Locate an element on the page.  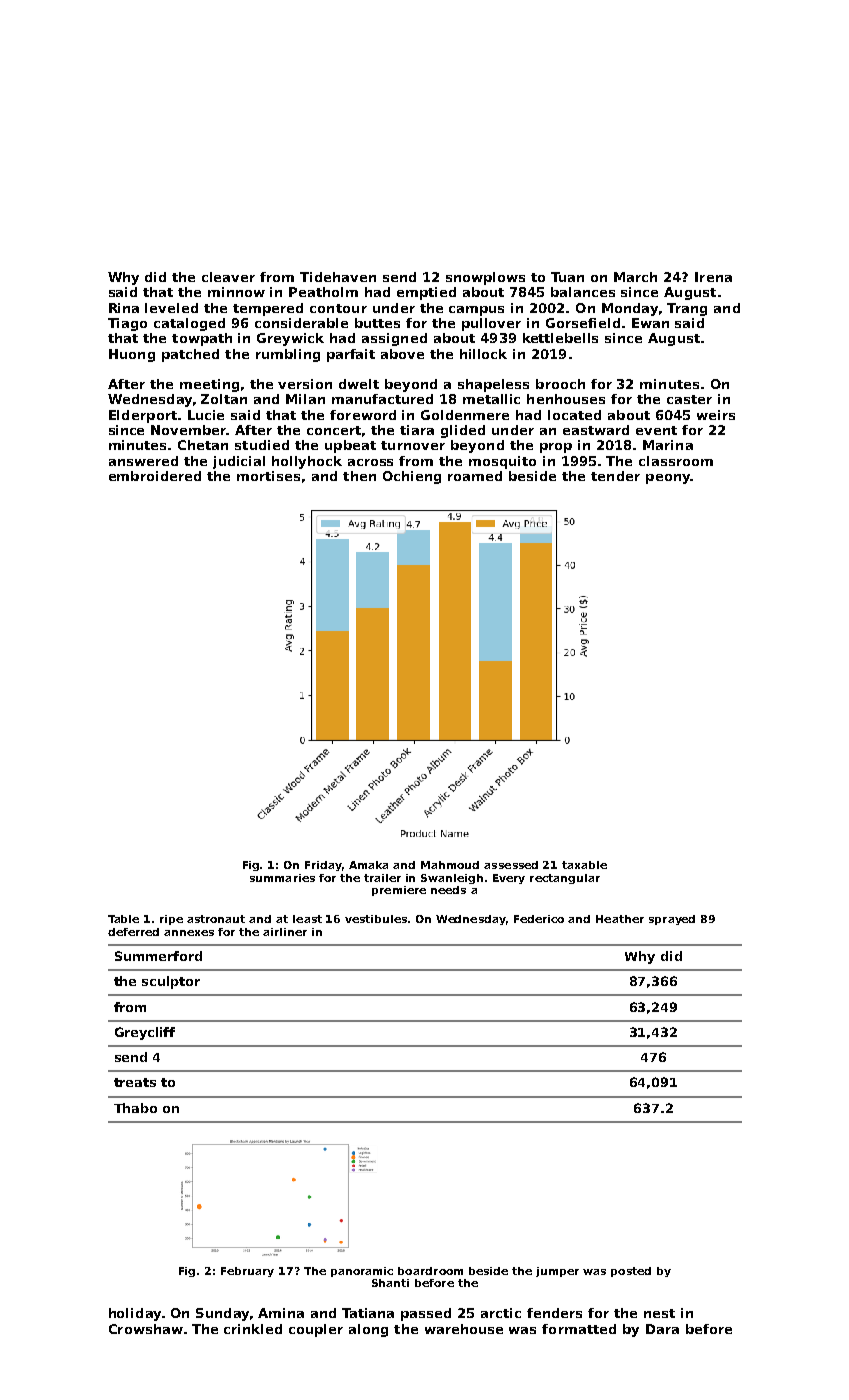
tender is located at coordinates (615, 476).
